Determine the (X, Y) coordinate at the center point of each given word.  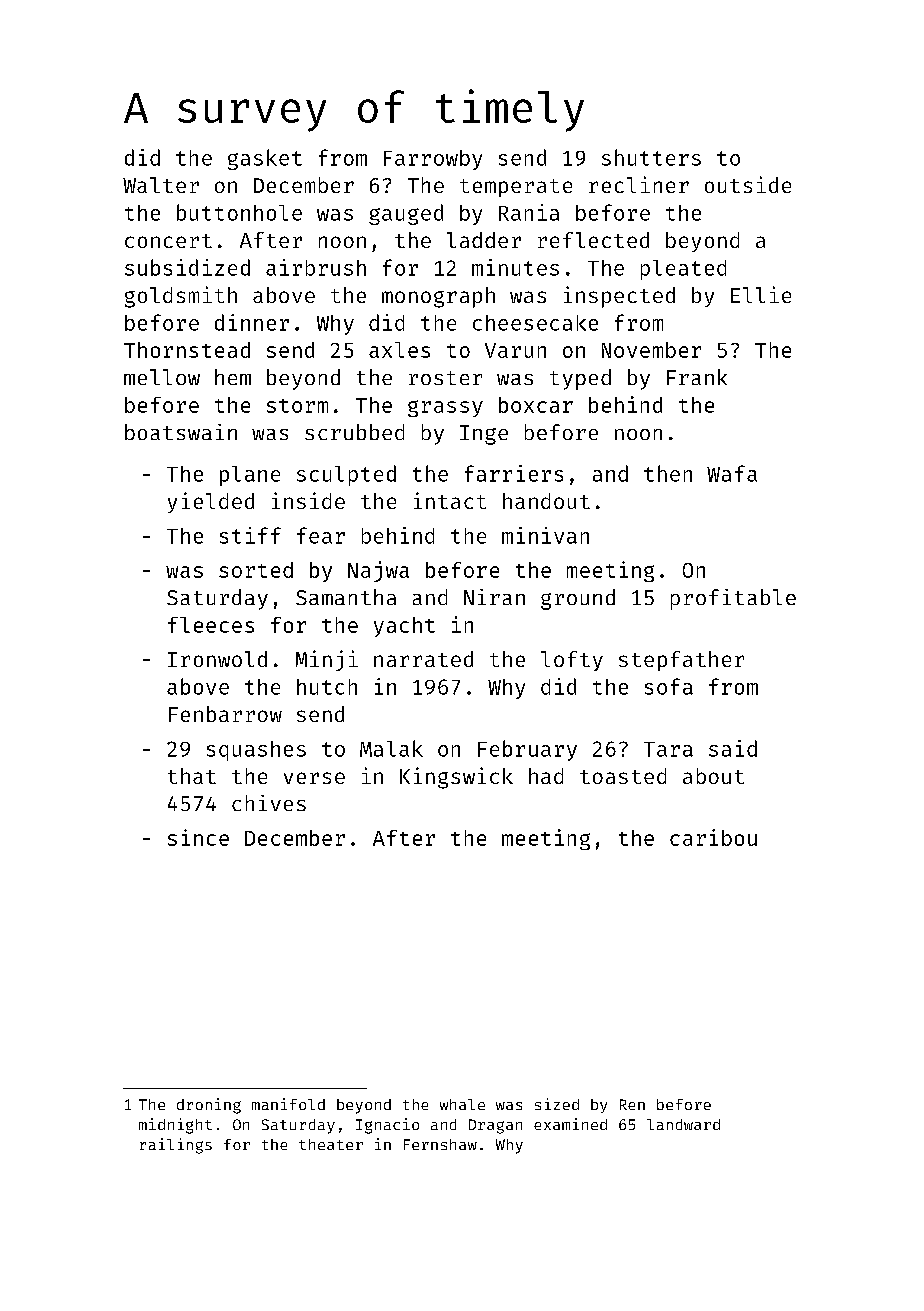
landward (683, 1124)
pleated (683, 270)
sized (557, 1104)
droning (209, 1106)
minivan (545, 535)
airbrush (316, 267)
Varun (515, 350)
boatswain (181, 432)
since (198, 837)
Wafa (732, 473)
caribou (713, 837)
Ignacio (387, 1126)
